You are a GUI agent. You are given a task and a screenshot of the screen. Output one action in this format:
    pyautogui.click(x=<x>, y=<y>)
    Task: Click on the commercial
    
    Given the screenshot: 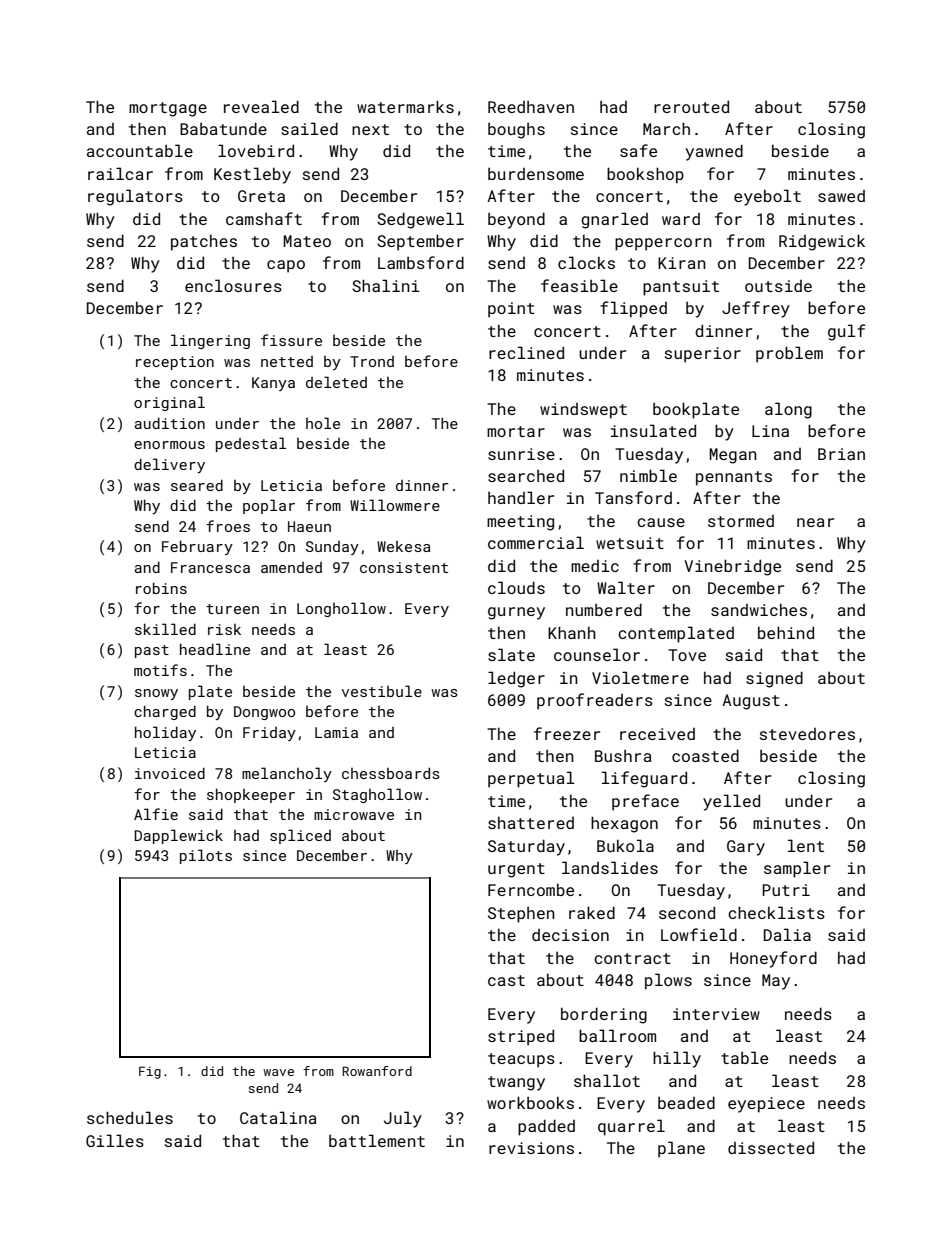 What is the action you would take?
    pyautogui.click(x=536, y=542)
